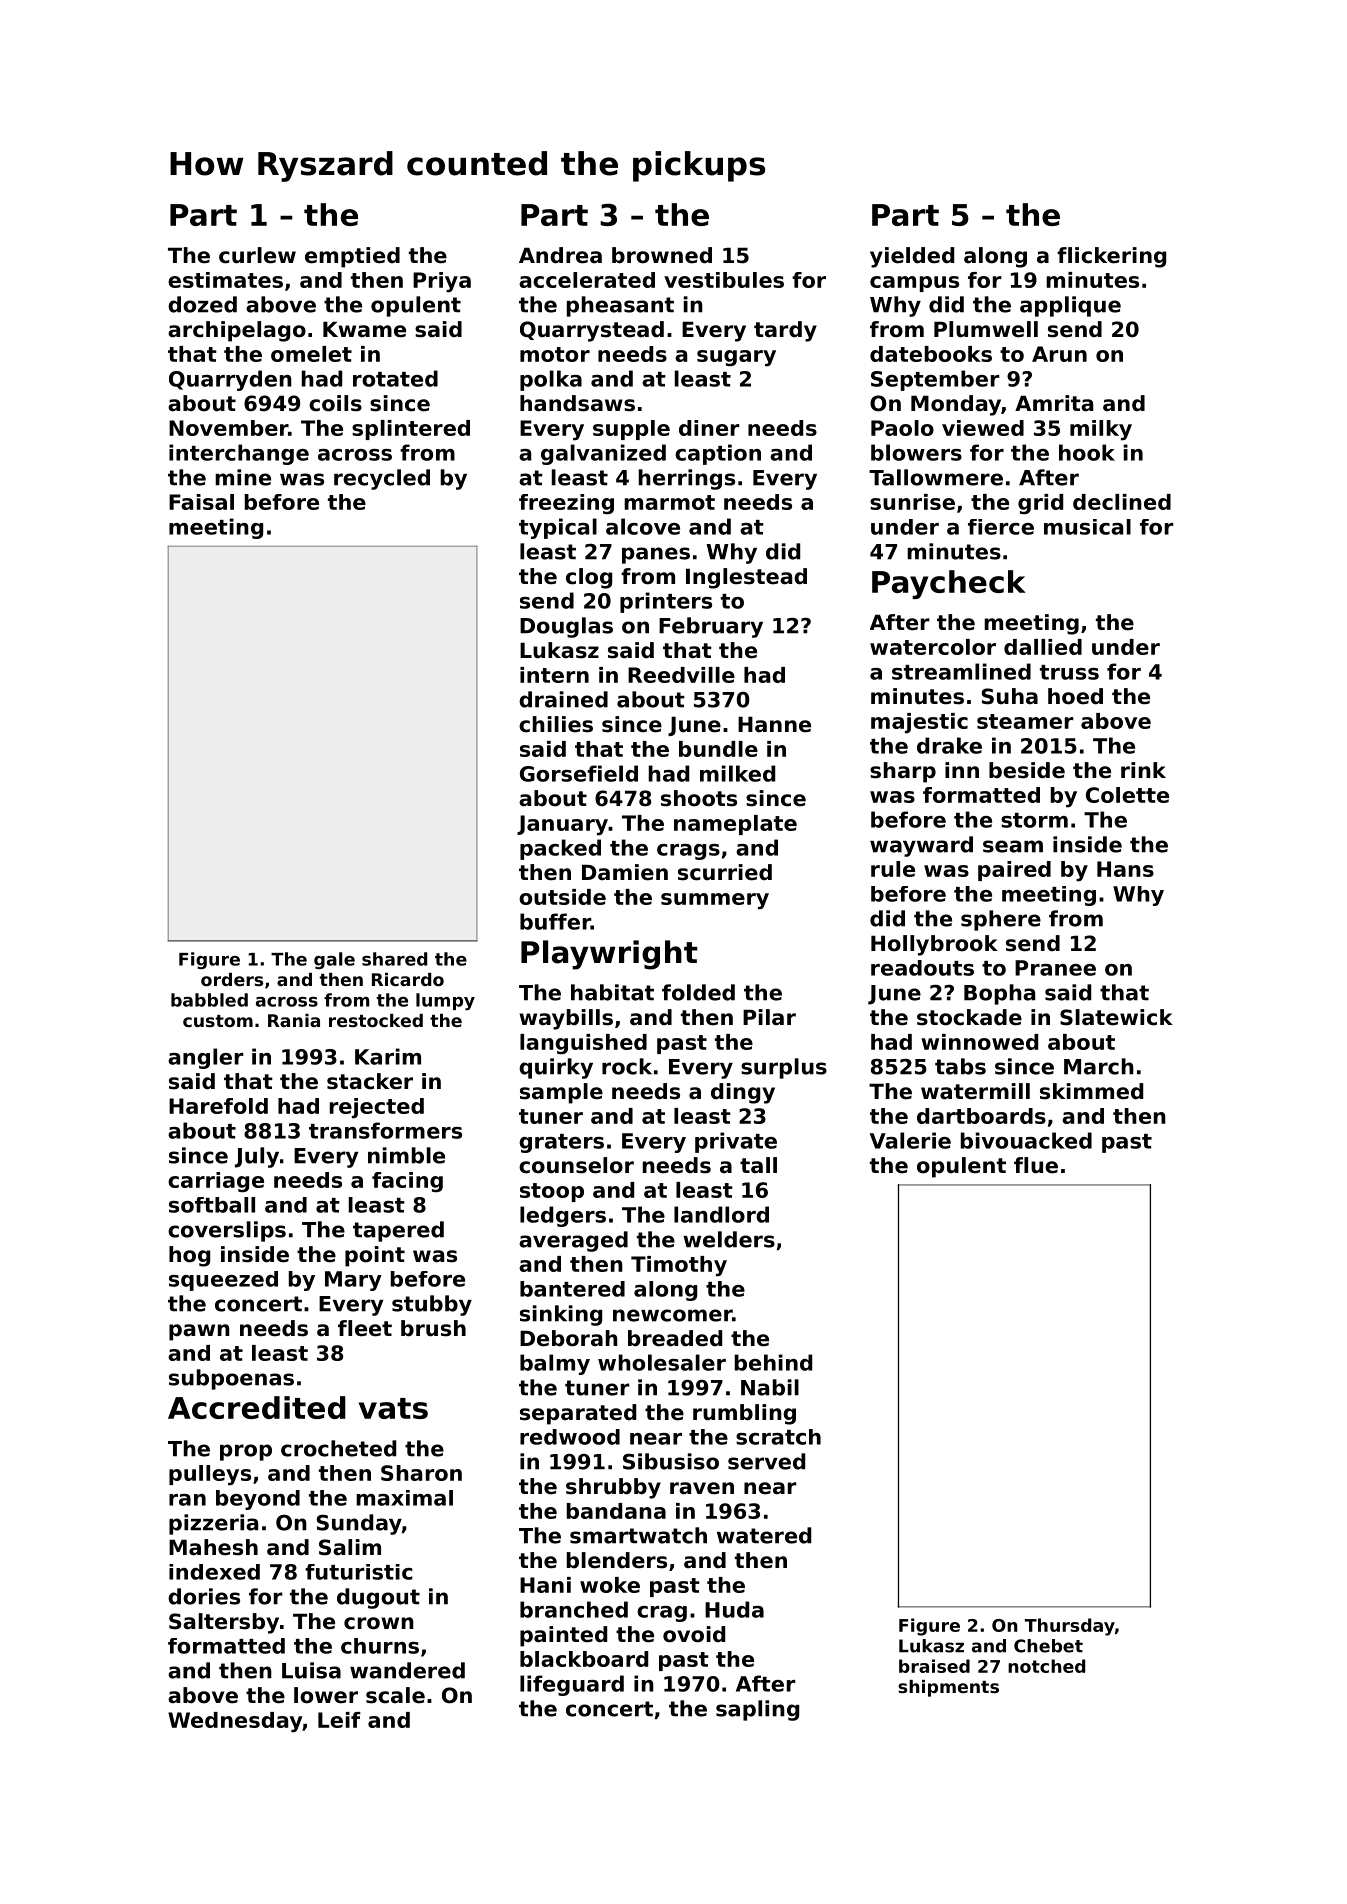 Image resolution: width=1347 pixels, height=1904 pixels. Describe the element at coordinates (948, 1688) in the screenshot. I see `shipments` at that location.
